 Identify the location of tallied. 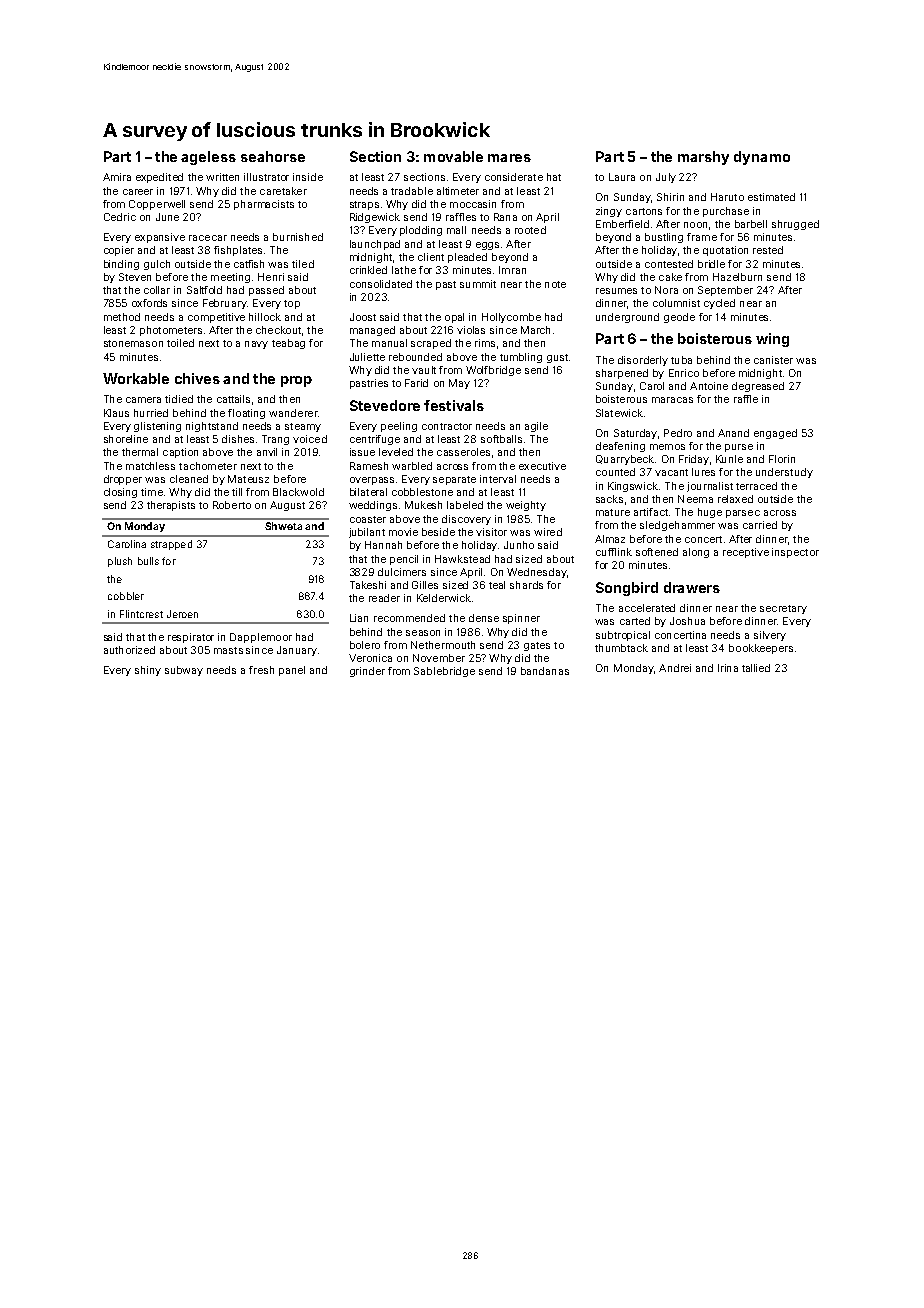
(756, 668).
